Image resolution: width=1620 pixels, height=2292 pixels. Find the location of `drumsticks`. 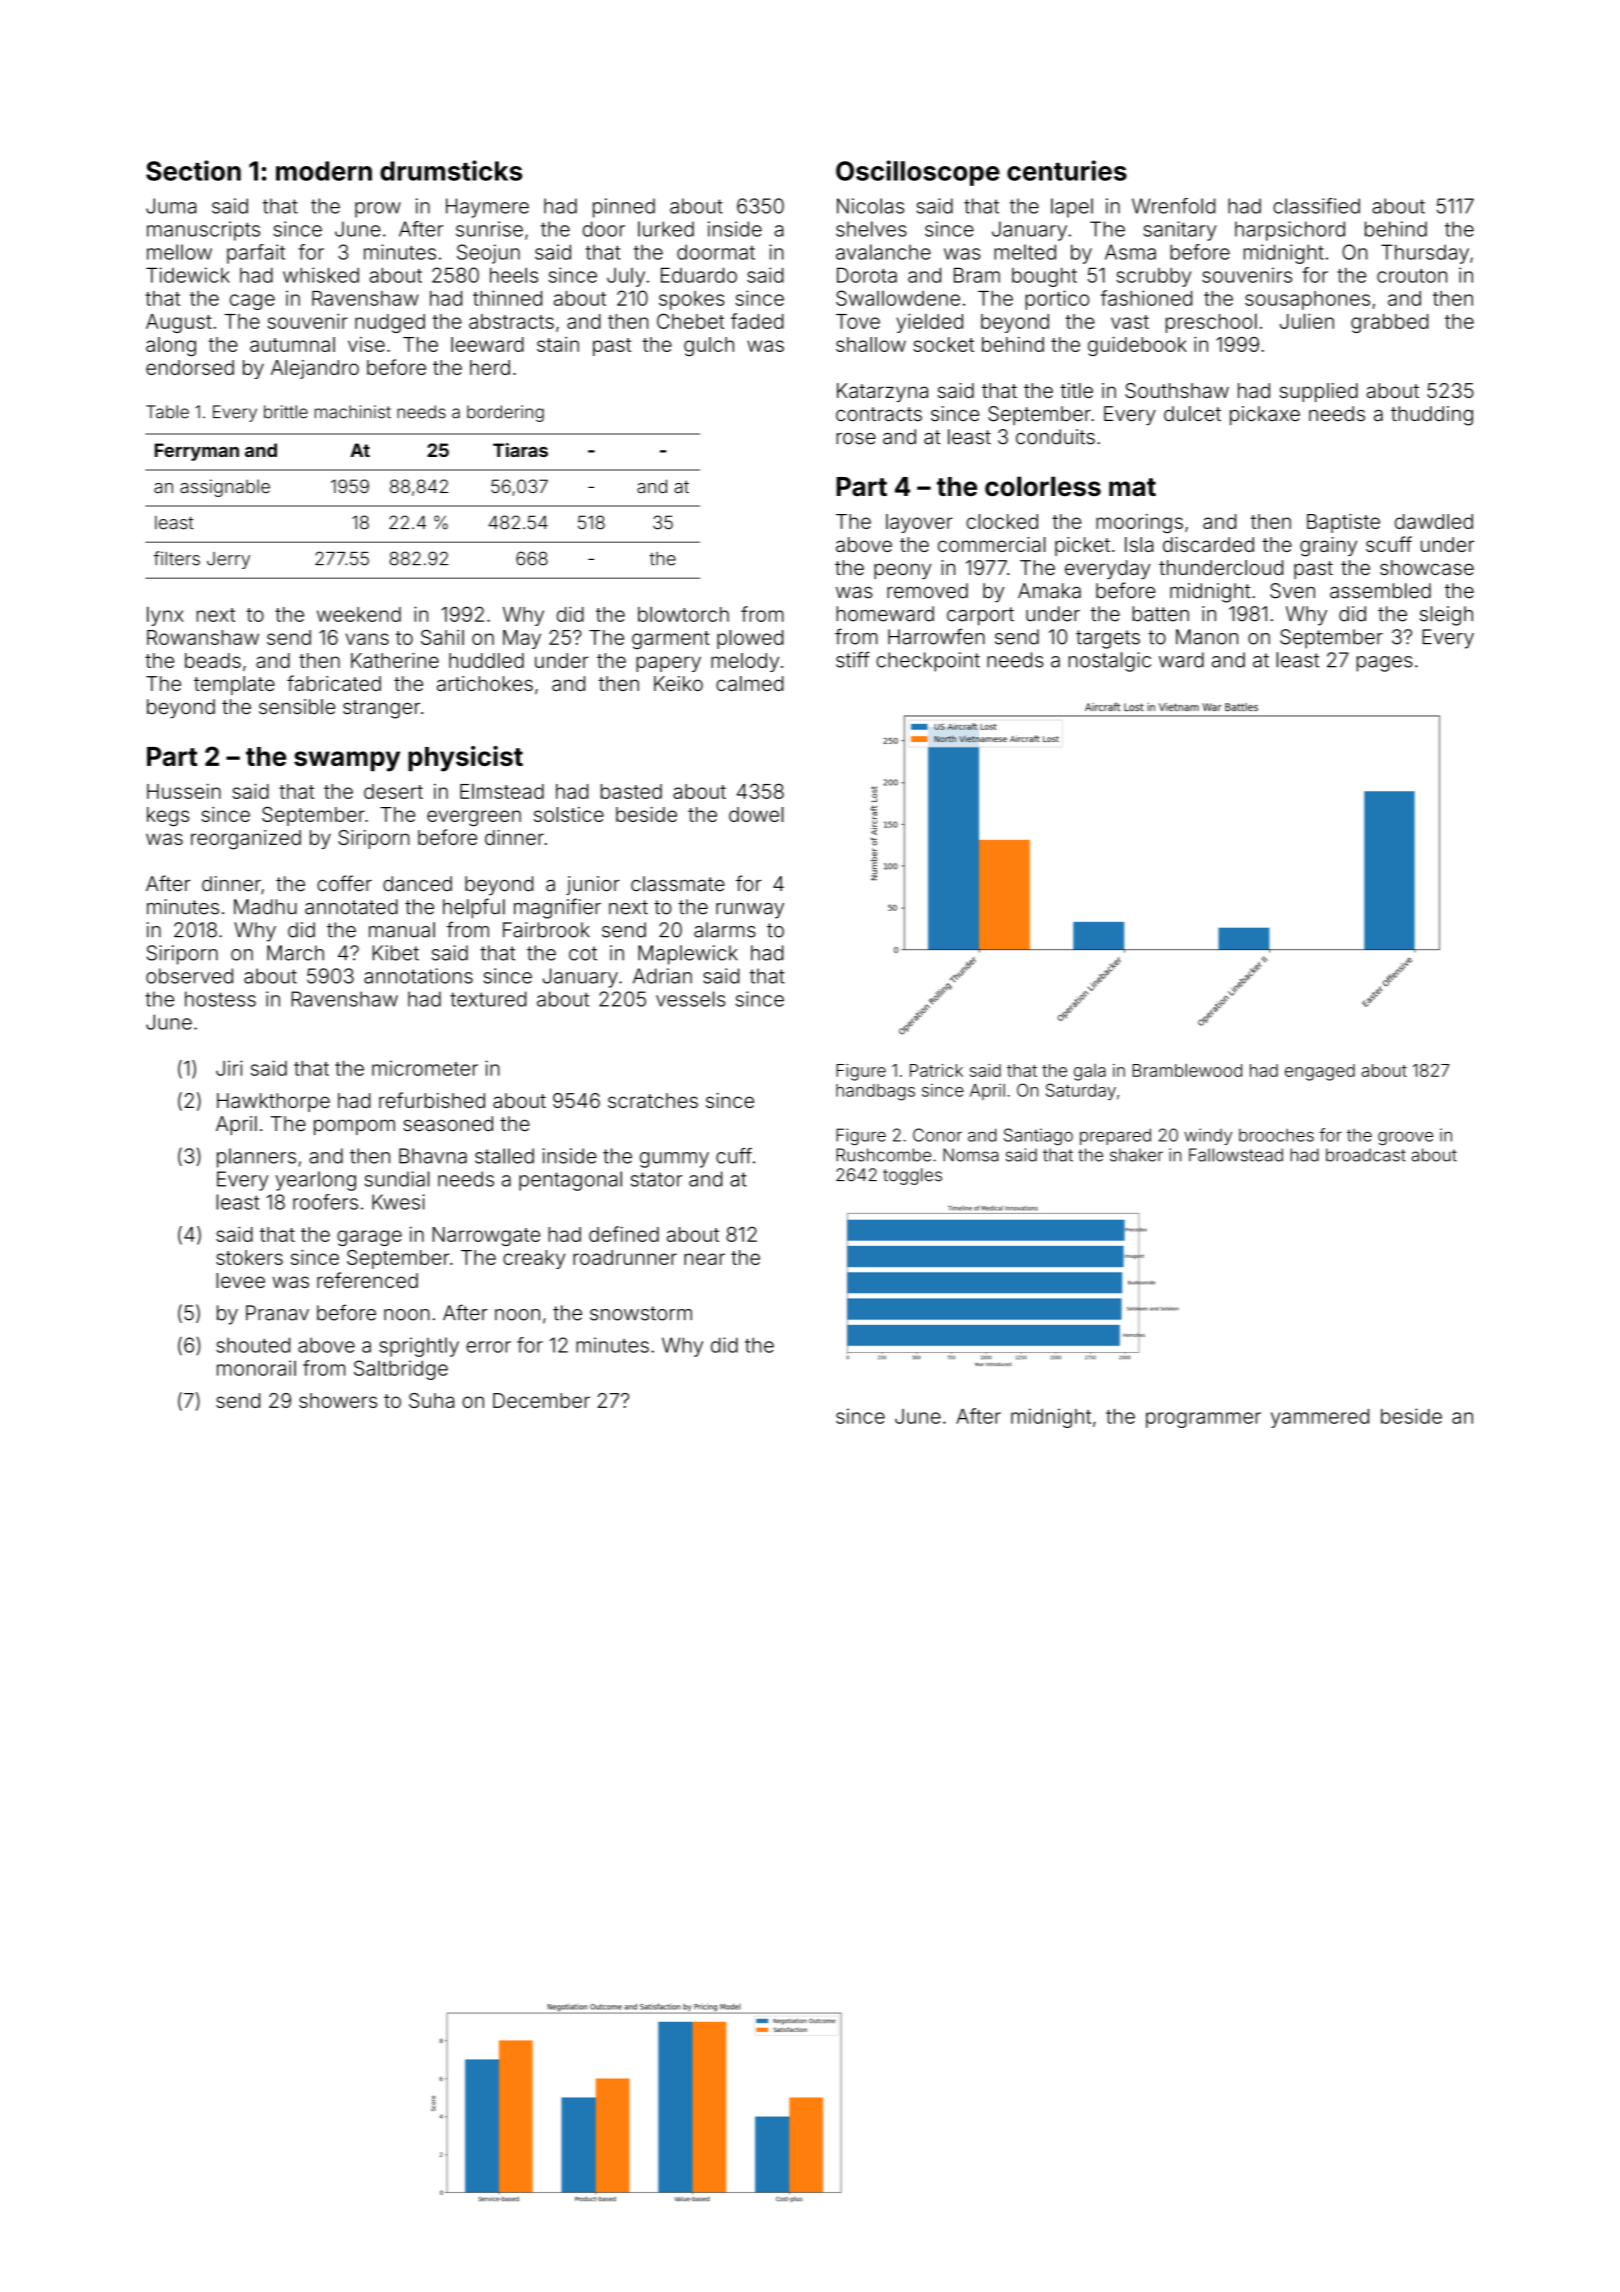

drumsticks is located at coordinates (451, 170).
